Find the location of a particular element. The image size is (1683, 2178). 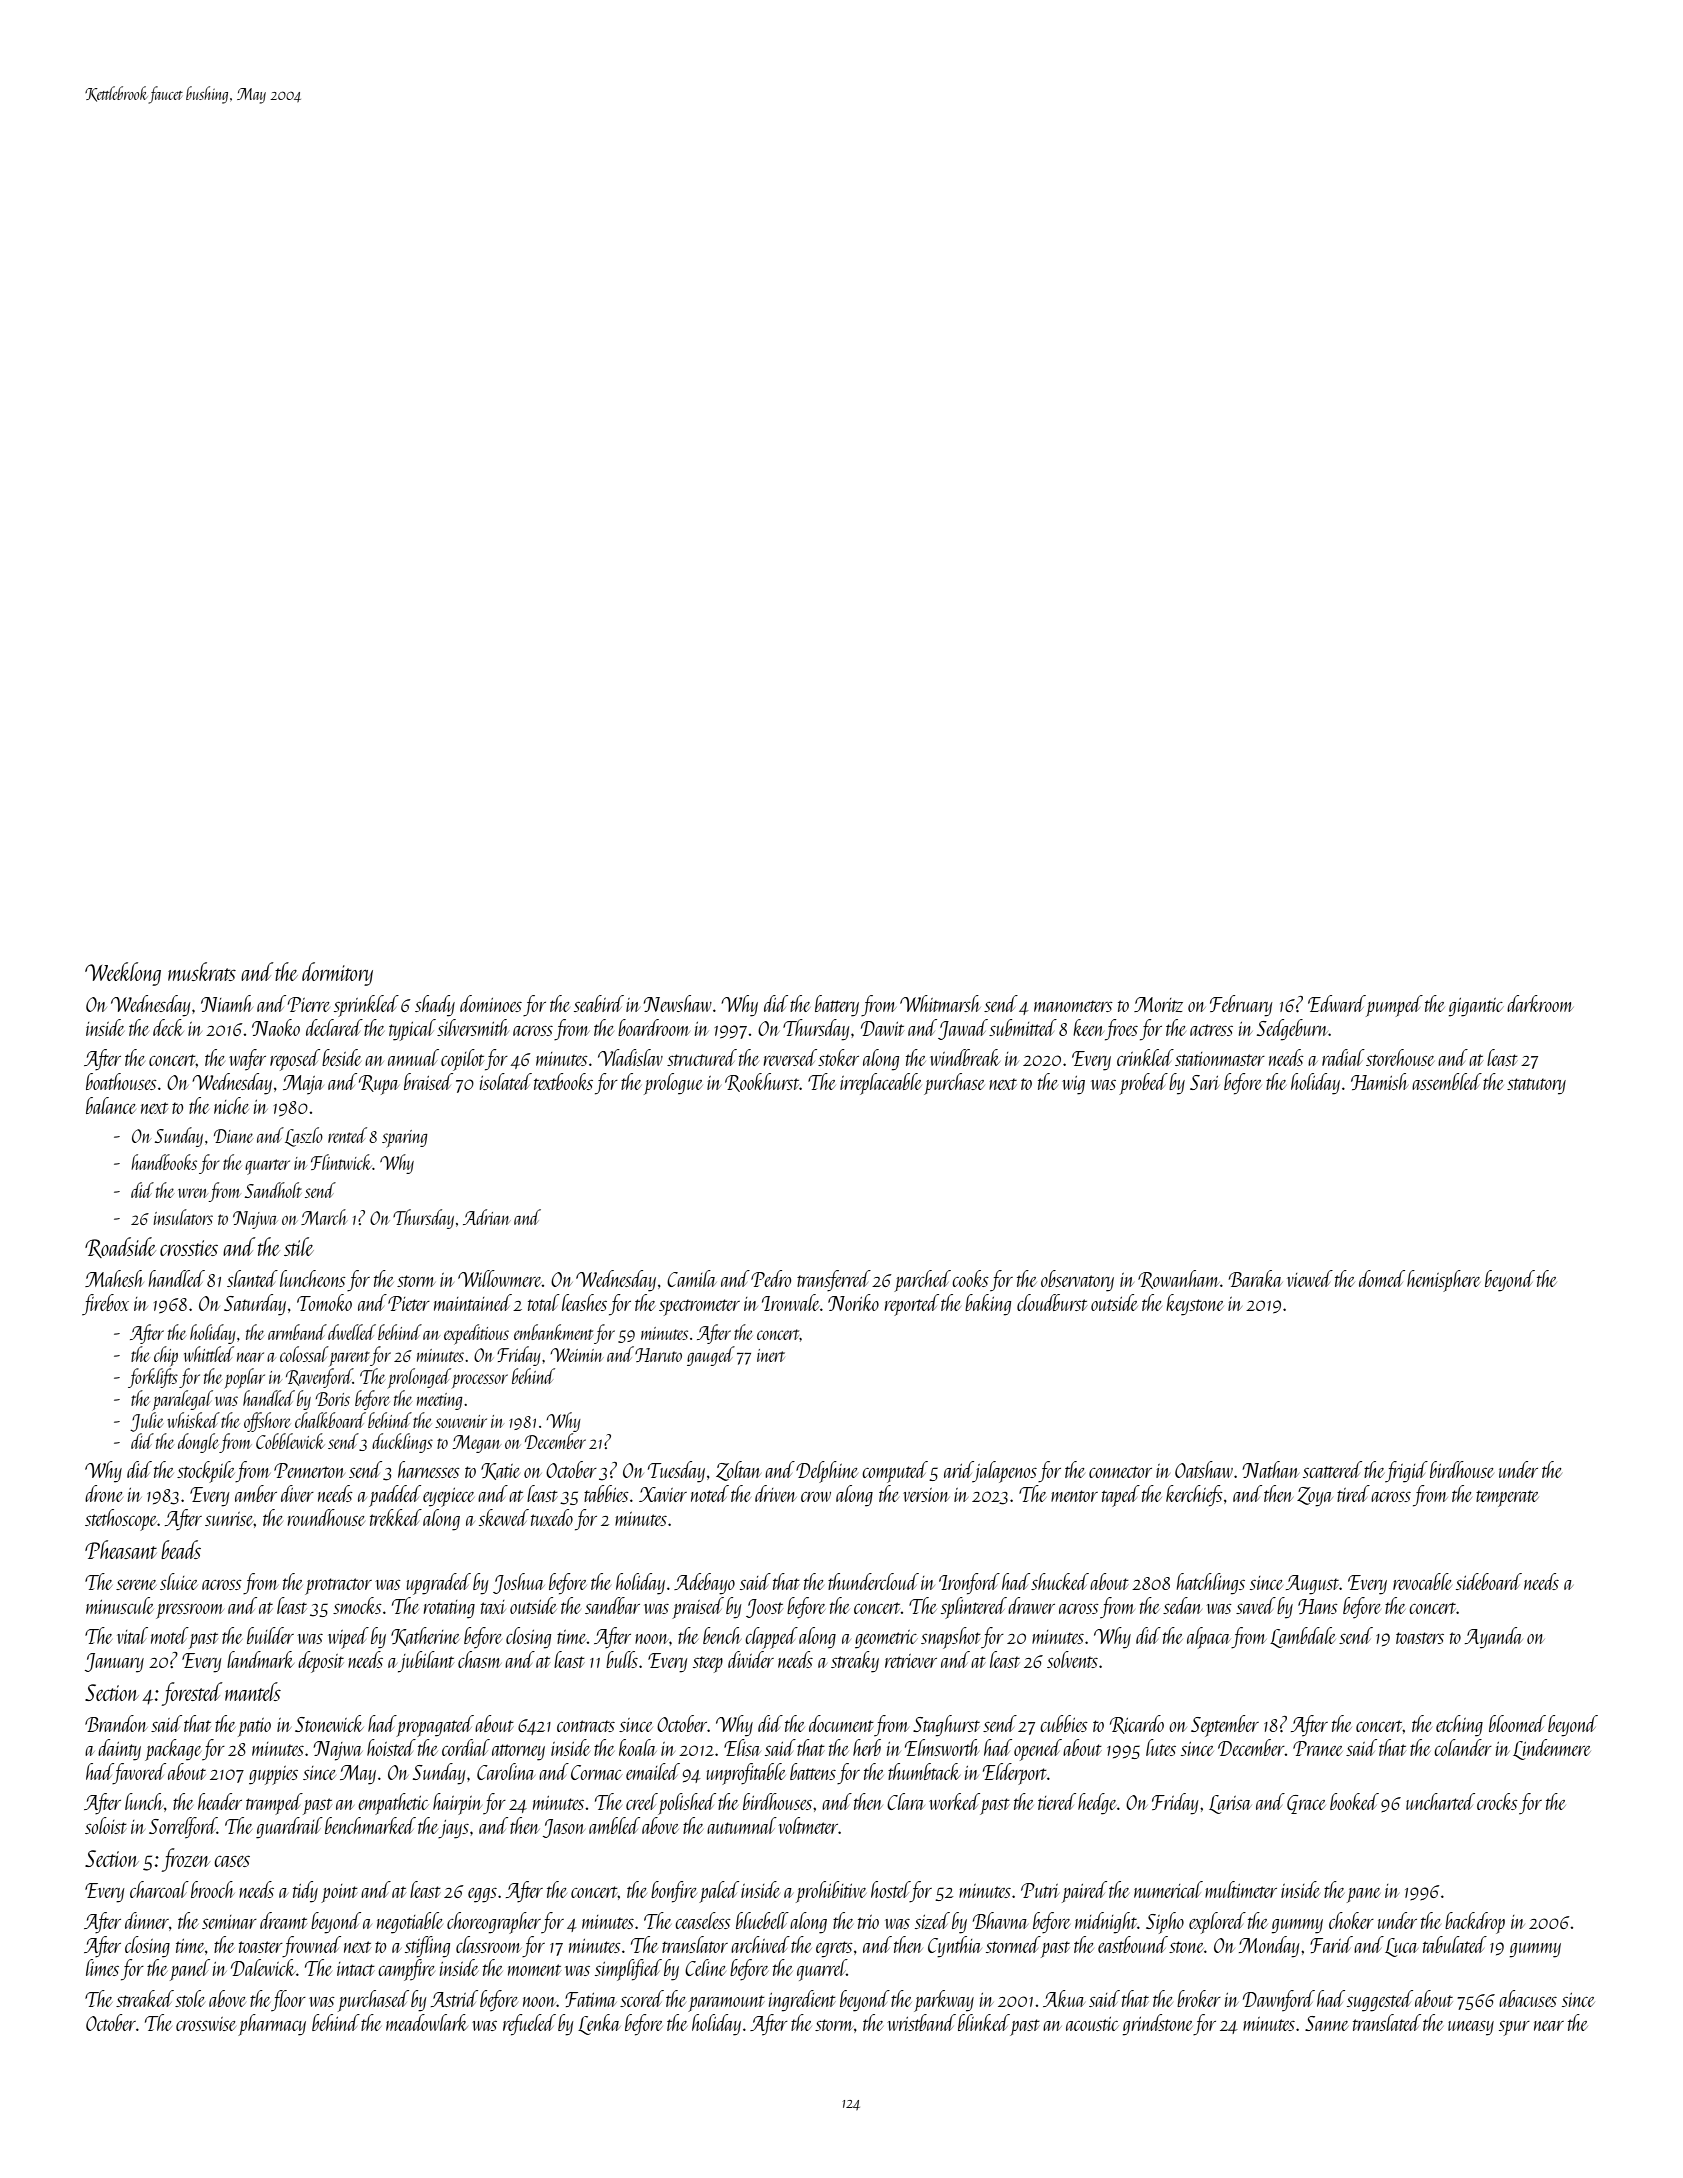

September is located at coordinates (1225, 1726).
